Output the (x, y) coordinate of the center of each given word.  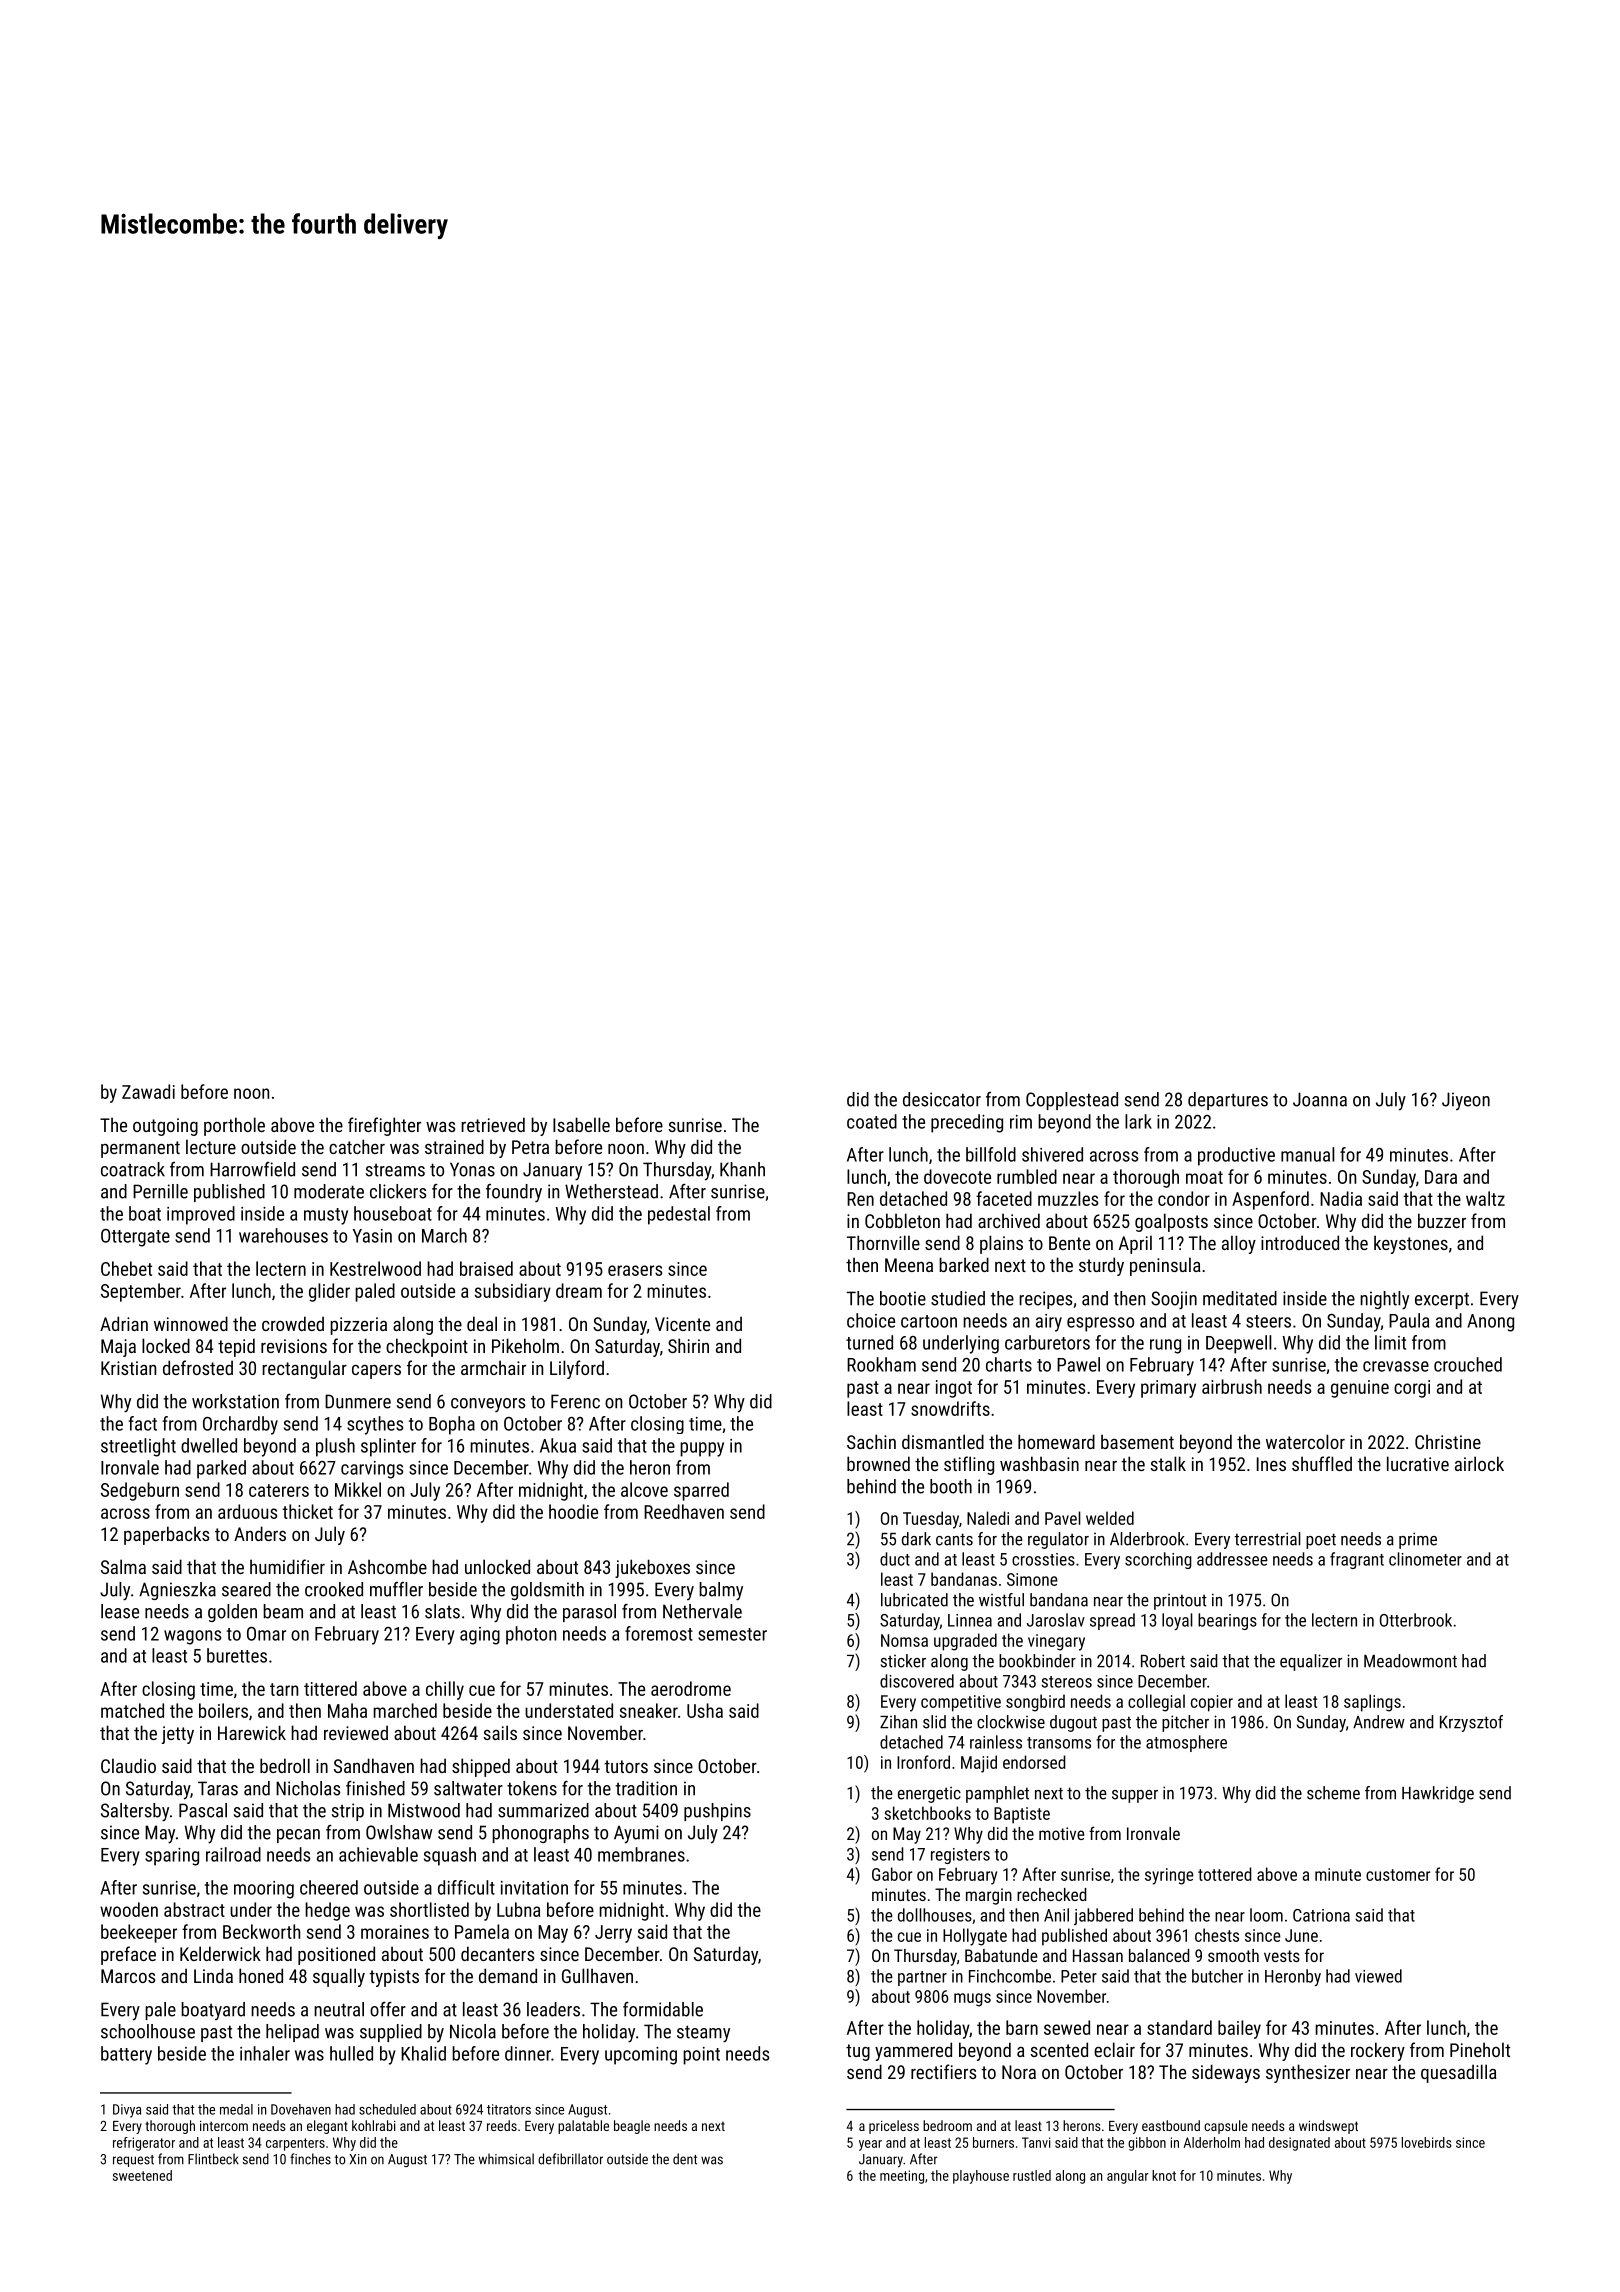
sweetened (142, 2175)
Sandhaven (374, 1765)
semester (732, 1634)
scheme (1333, 1793)
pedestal (679, 1215)
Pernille (160, 1191)
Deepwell (1239, 1344)
